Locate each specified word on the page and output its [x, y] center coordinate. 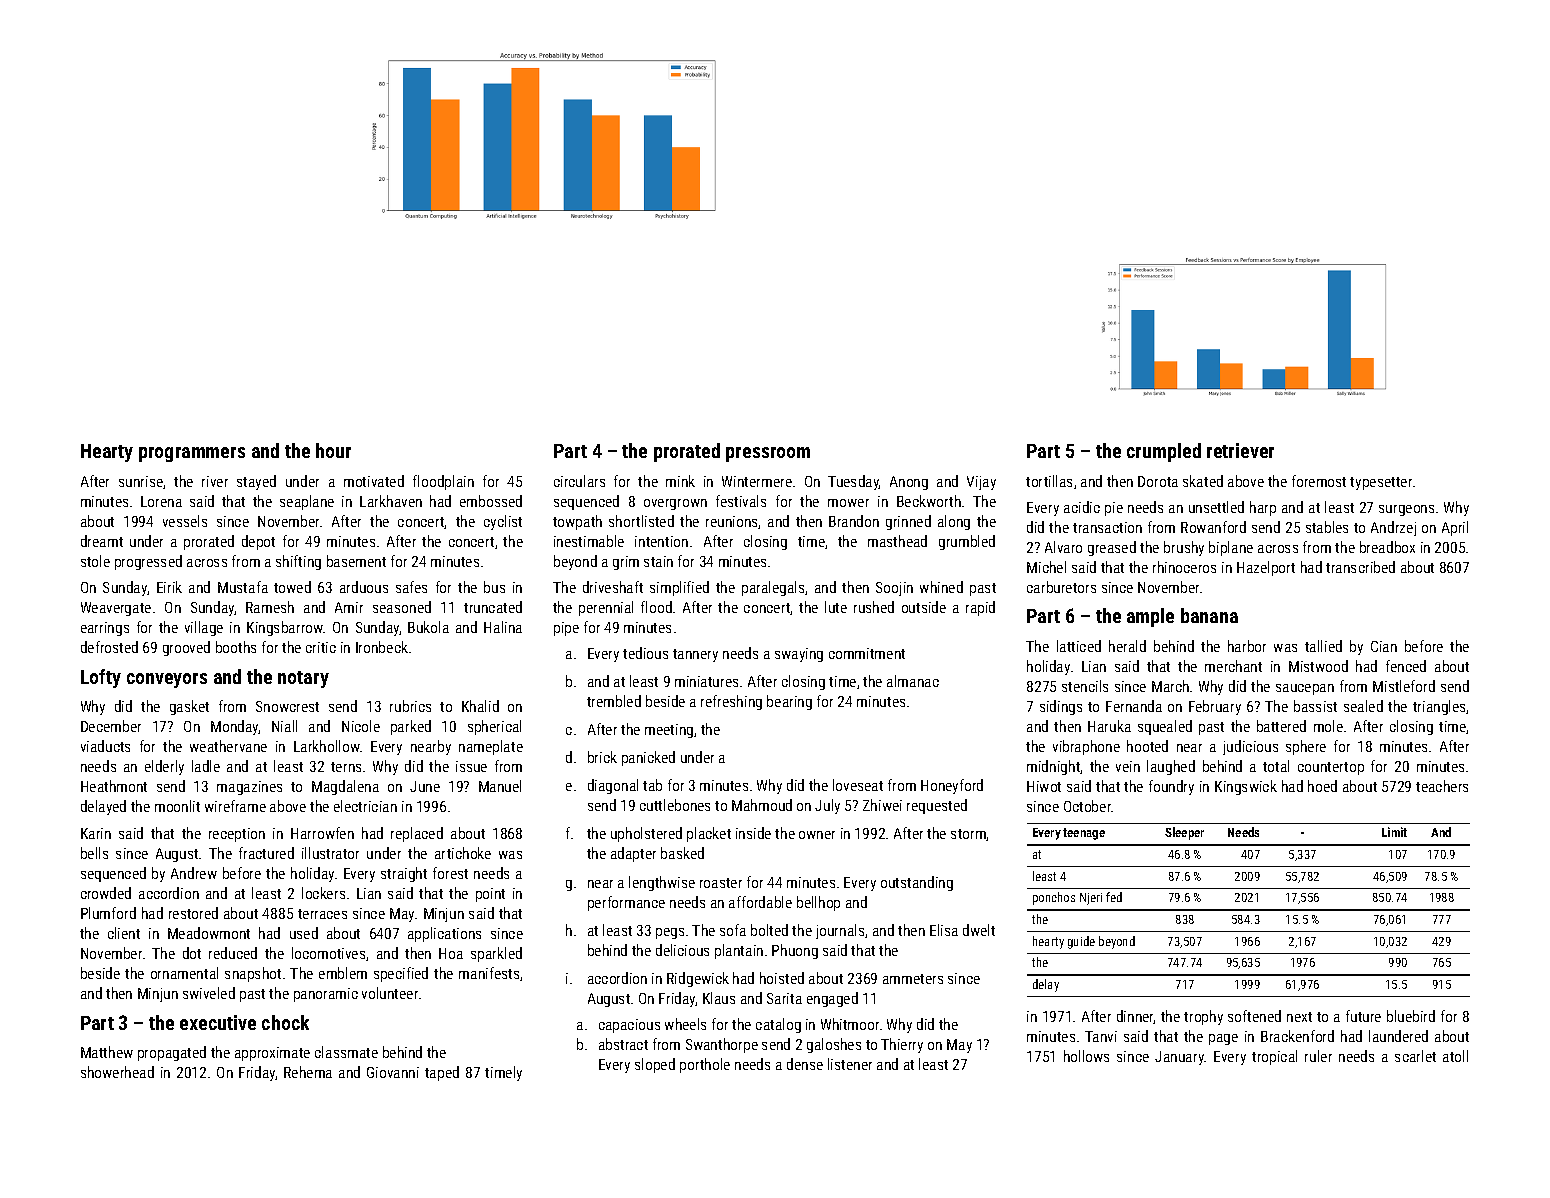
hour [333, 450]
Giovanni [393, 1072]
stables [1327, 527]
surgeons [1406, 510]
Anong [909, 483]
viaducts [105, 746]
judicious [1250, 747]
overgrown [675, 504]
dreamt [102, 541]
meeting [669, 731]
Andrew [194, 873]
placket [709, 834]
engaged [832, 999]
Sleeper [1184, 833]
